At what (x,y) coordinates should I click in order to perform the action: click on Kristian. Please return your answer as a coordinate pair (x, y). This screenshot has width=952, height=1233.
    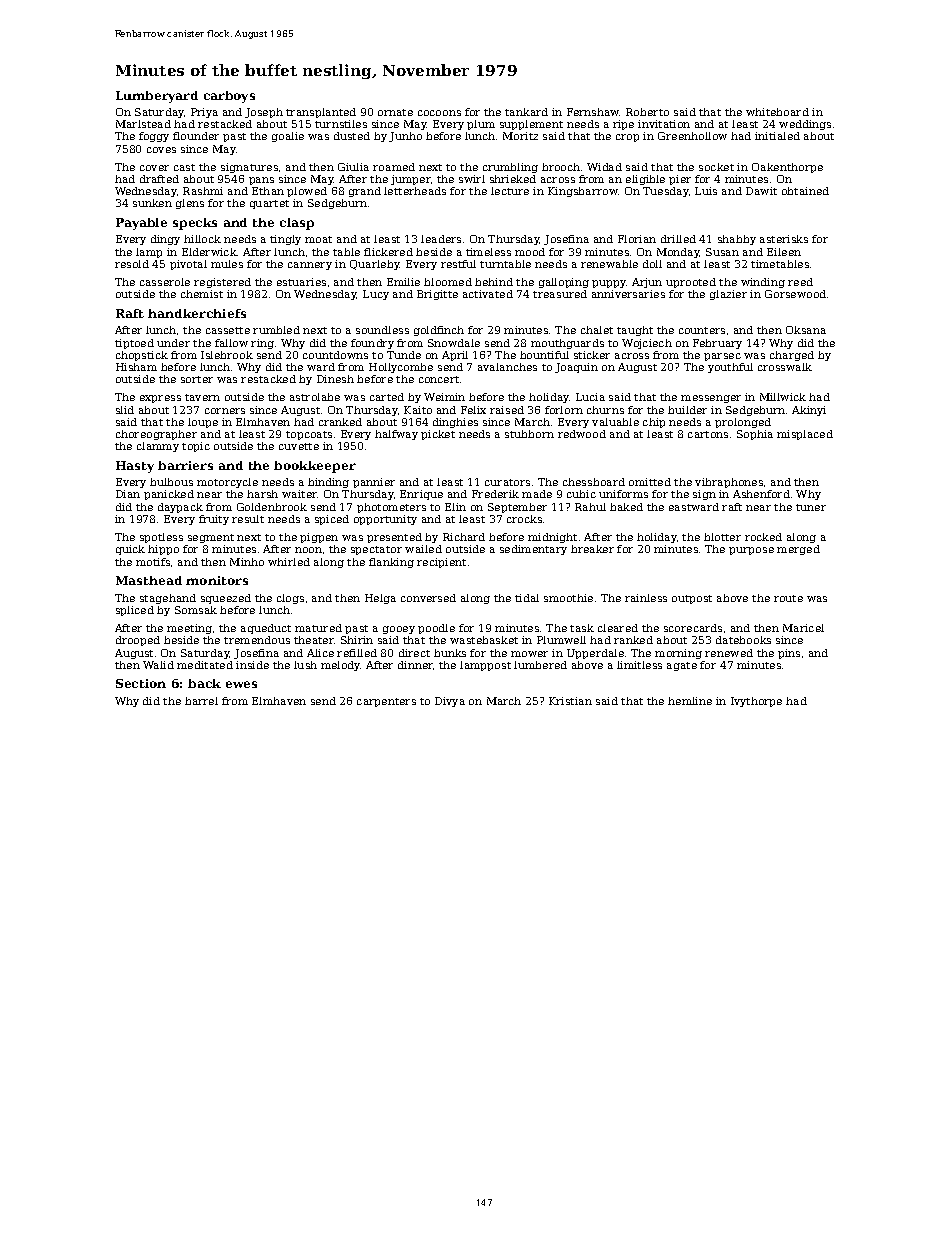
    Looking at the image, I should click on (570, 701).
